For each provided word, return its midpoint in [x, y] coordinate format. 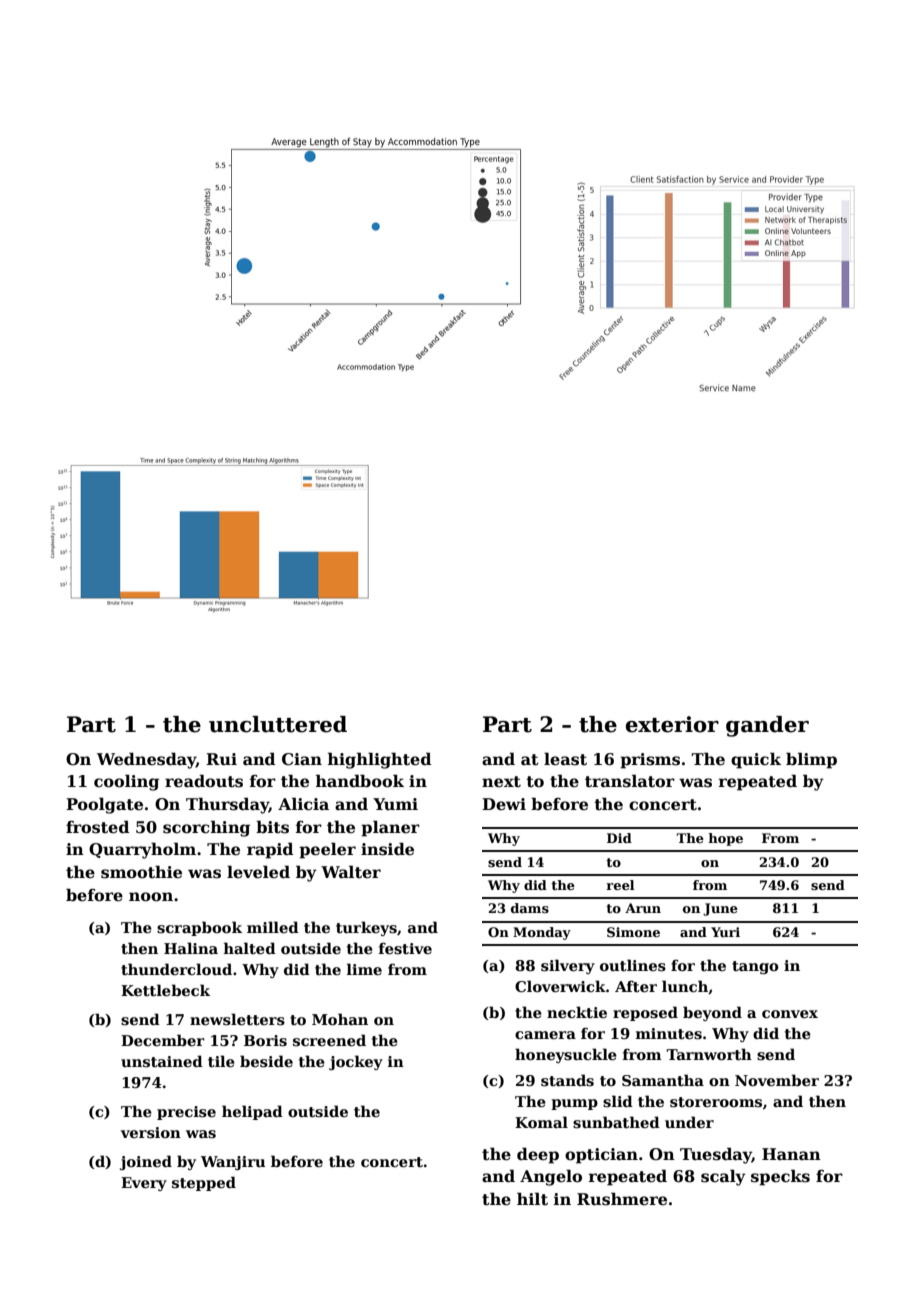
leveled [258, 872]
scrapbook [199, 928]
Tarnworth [709, 1054]
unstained [162, 1061]
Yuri [725, 932]
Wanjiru [233, 1163]
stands [567, 1080]
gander [767, 726]
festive [405, 948]
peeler [327, 850]
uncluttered [278, 724]
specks [780, 1177]
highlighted [379, 760]
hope [725, 839]
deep [538, 1155]
